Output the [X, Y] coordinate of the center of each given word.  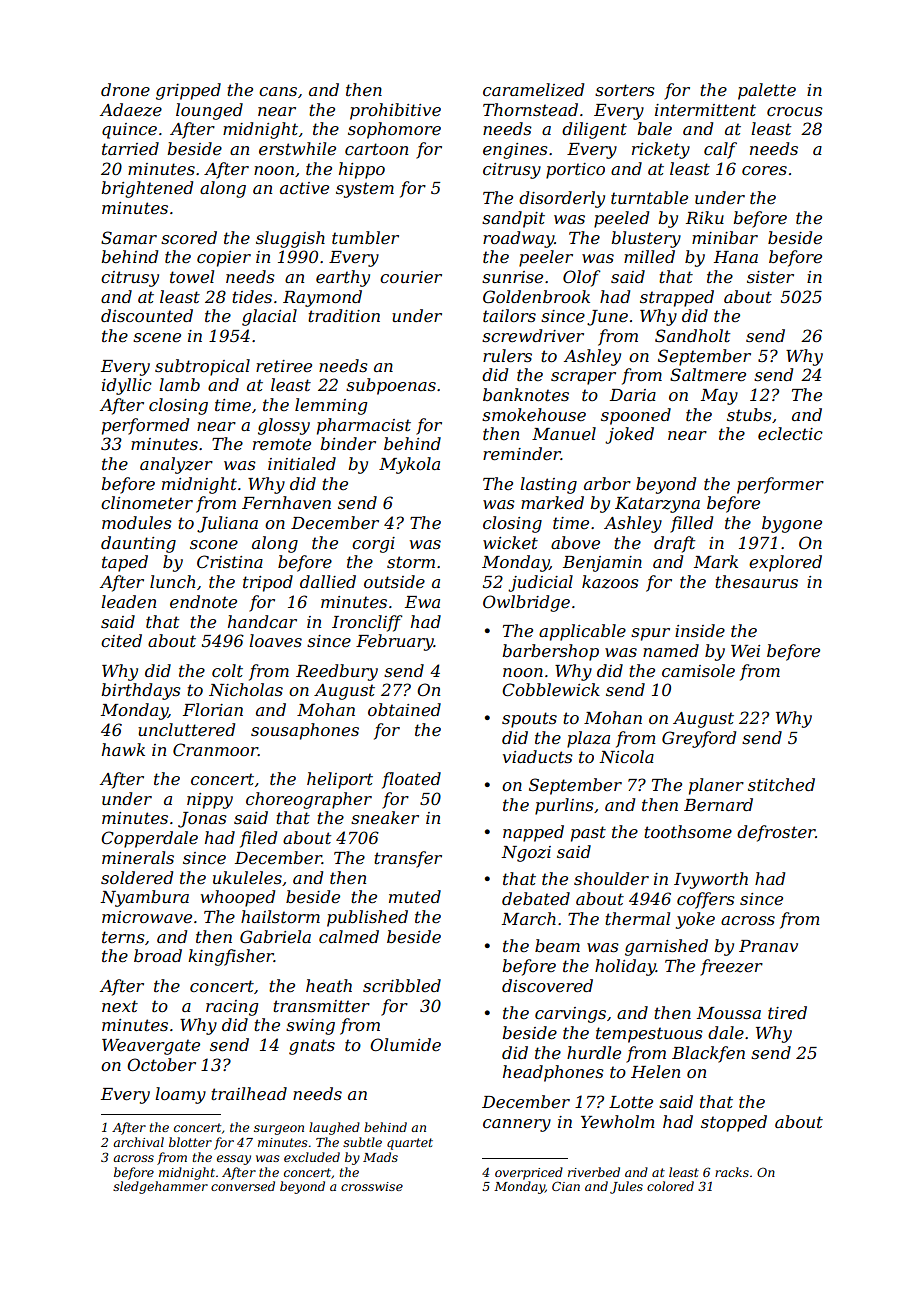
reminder [522, 453]
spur [650, 634]
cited [121, 640]
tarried [130, 148]
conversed [243, 1186]
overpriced [529, 1173]
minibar [725, 237]
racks [732, 1172]
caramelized [533, 90]
